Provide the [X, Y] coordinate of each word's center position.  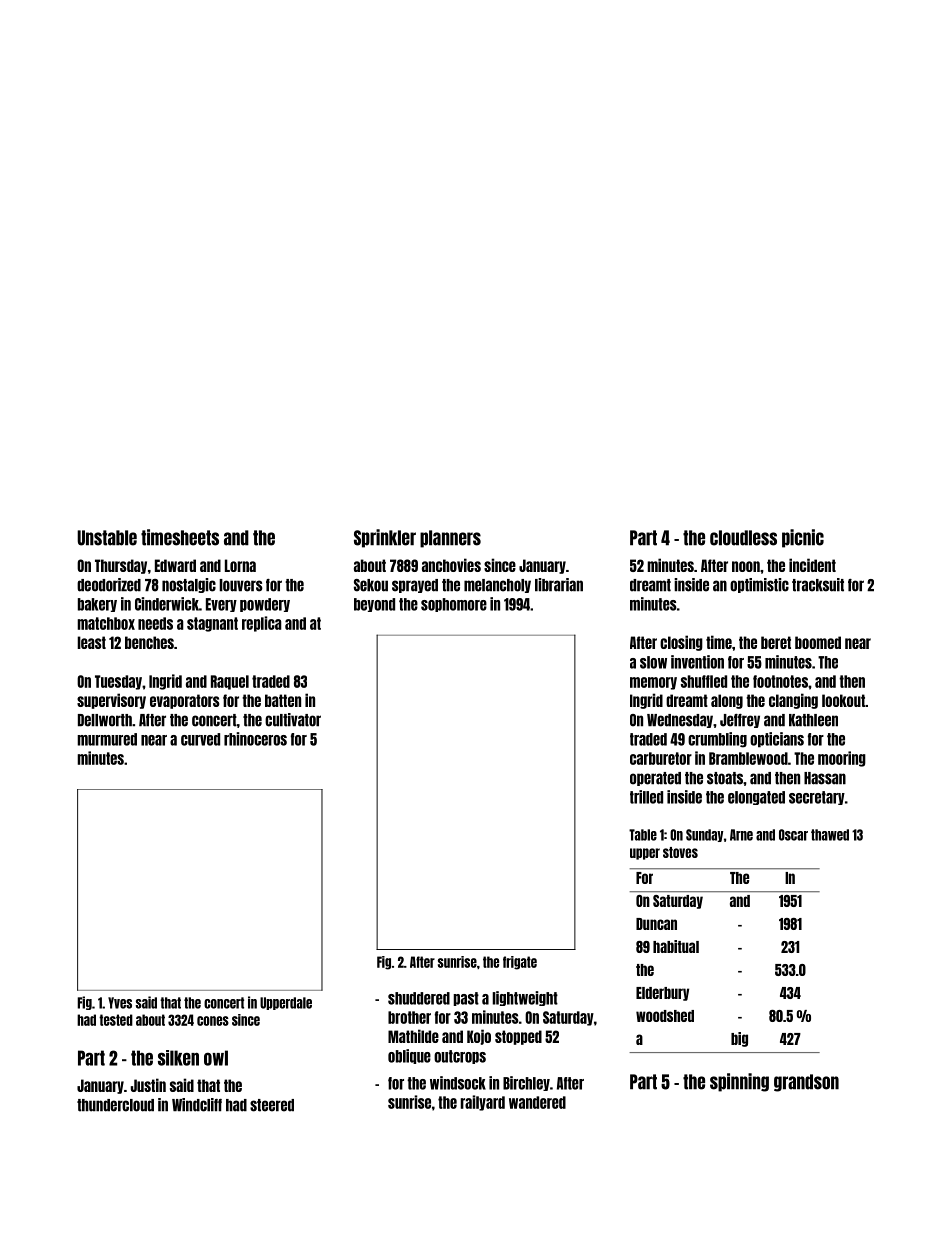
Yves [120, 1003]
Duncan [656, 924]
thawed [830, 835]
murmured [107, 739]
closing [681, 643]
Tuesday [118, 682]
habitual [676, 946]
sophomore [454, 605]
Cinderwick [167, 604]
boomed [818, 642]
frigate [520, 963]
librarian [559, 585]
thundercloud [115, 1105]
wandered [537, 1102]
